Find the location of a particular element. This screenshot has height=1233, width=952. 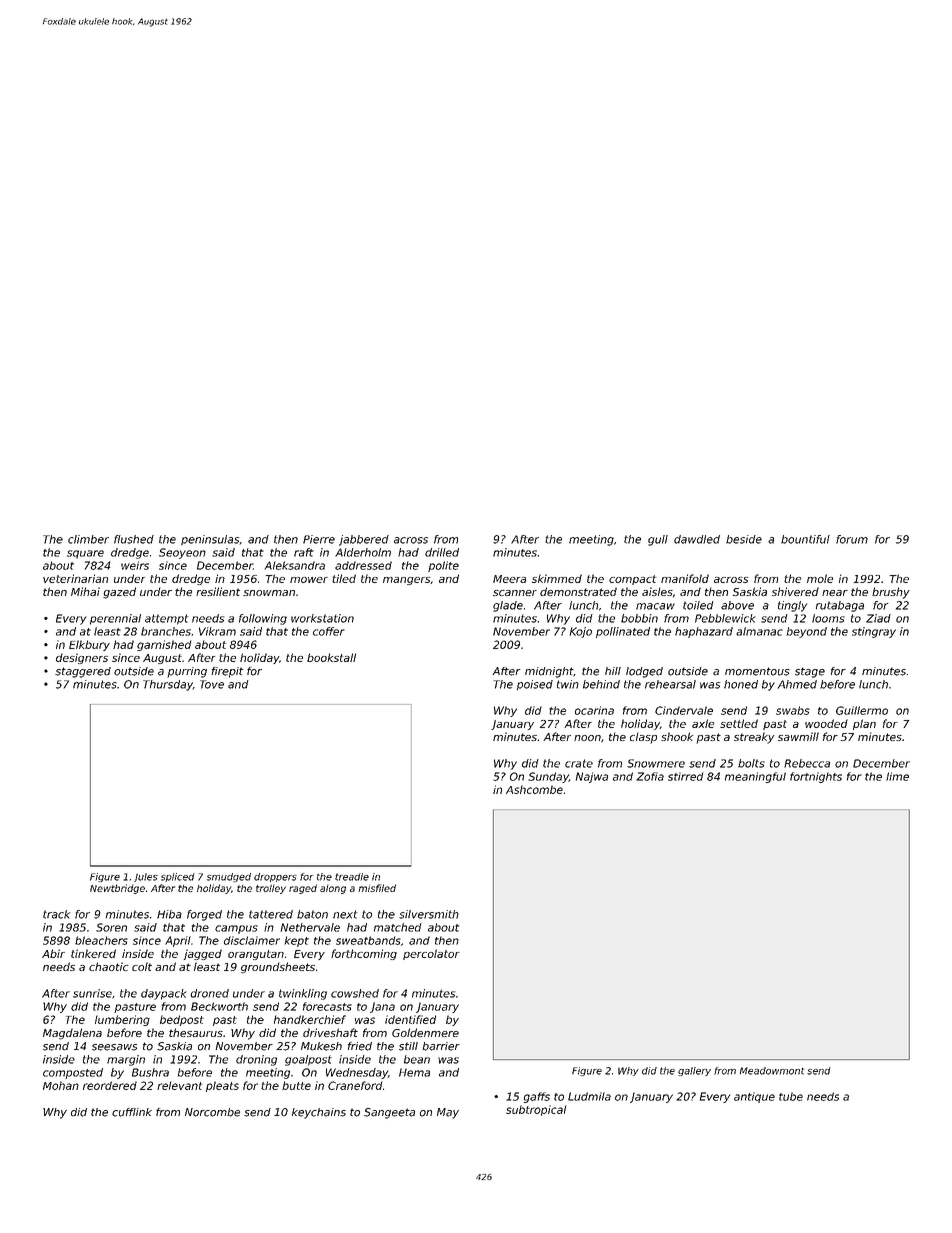

designers is located at coordinates (82, 658).
